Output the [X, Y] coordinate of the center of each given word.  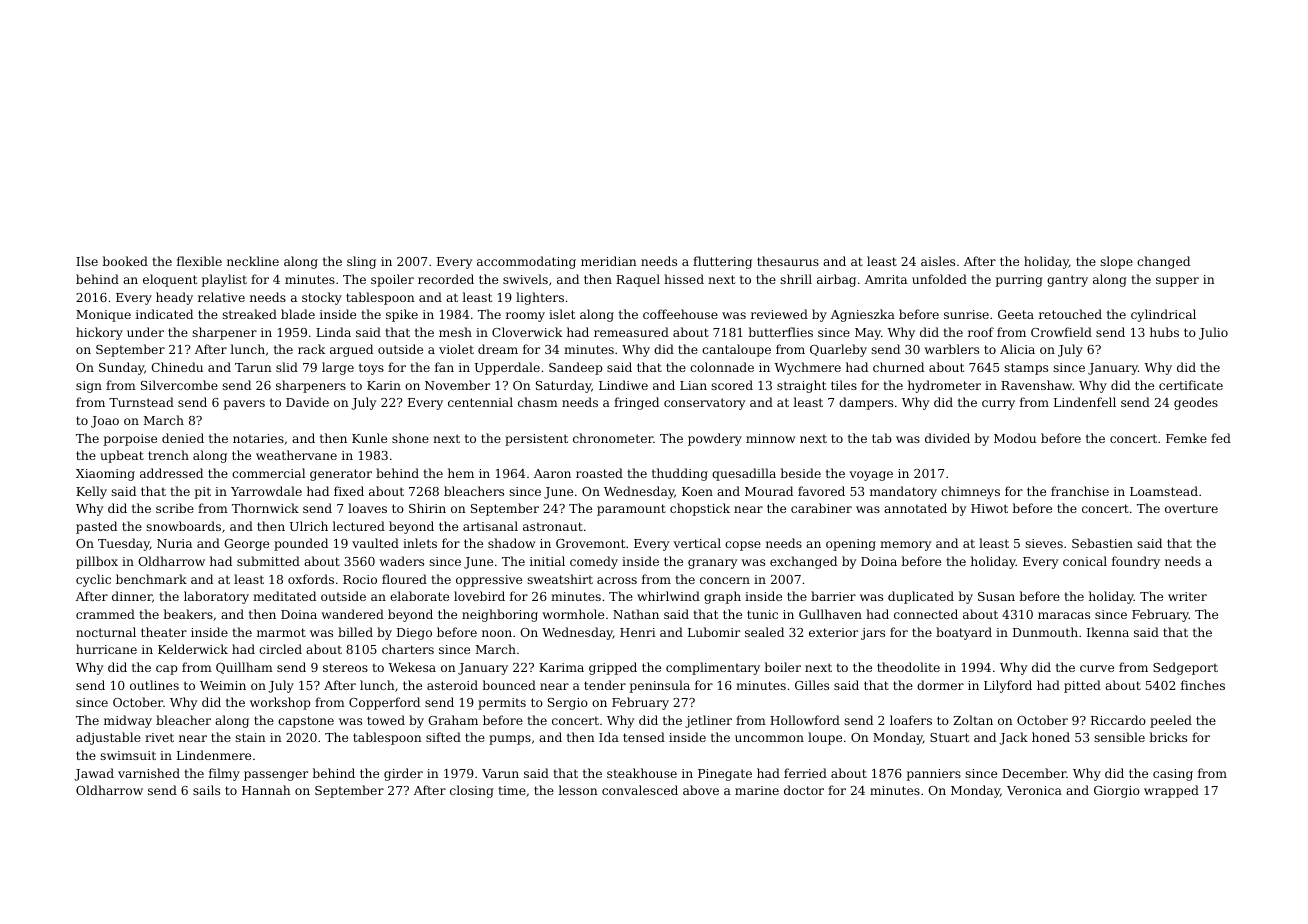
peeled [1171, 721]
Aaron [552, 473]
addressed [171, 473]
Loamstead [1164, 491]
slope [1116, 262]
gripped [613, 668]
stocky [322, 298]
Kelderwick [193, 649]
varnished [149, 773]
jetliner [708, 721]
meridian [609, 261]
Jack [1013, 738]
